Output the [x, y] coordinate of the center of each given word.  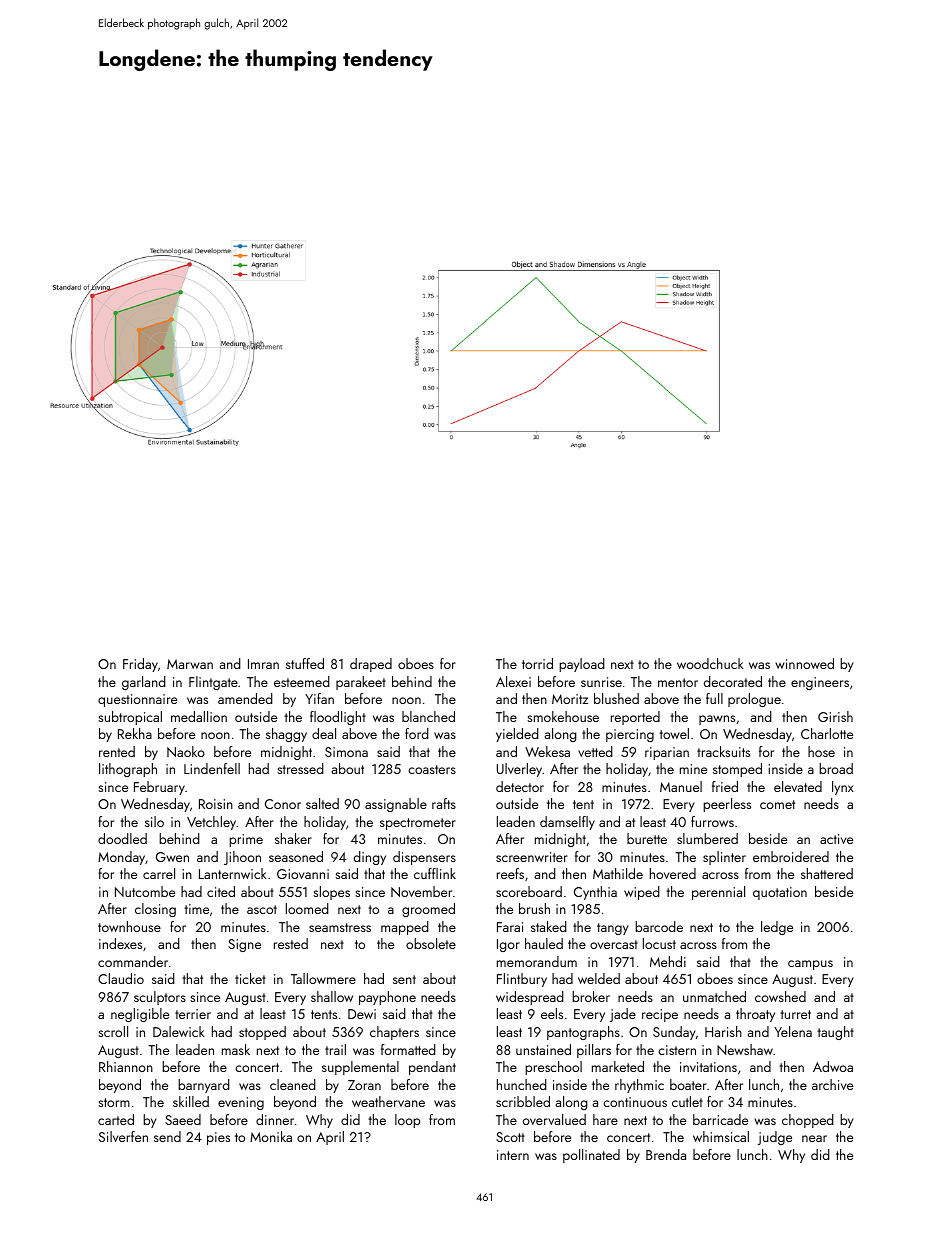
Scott [510, 1137]
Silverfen [123, 1136]
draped [371, 665]
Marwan [190, 664]
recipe [660, 1015]
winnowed [804, 663]
